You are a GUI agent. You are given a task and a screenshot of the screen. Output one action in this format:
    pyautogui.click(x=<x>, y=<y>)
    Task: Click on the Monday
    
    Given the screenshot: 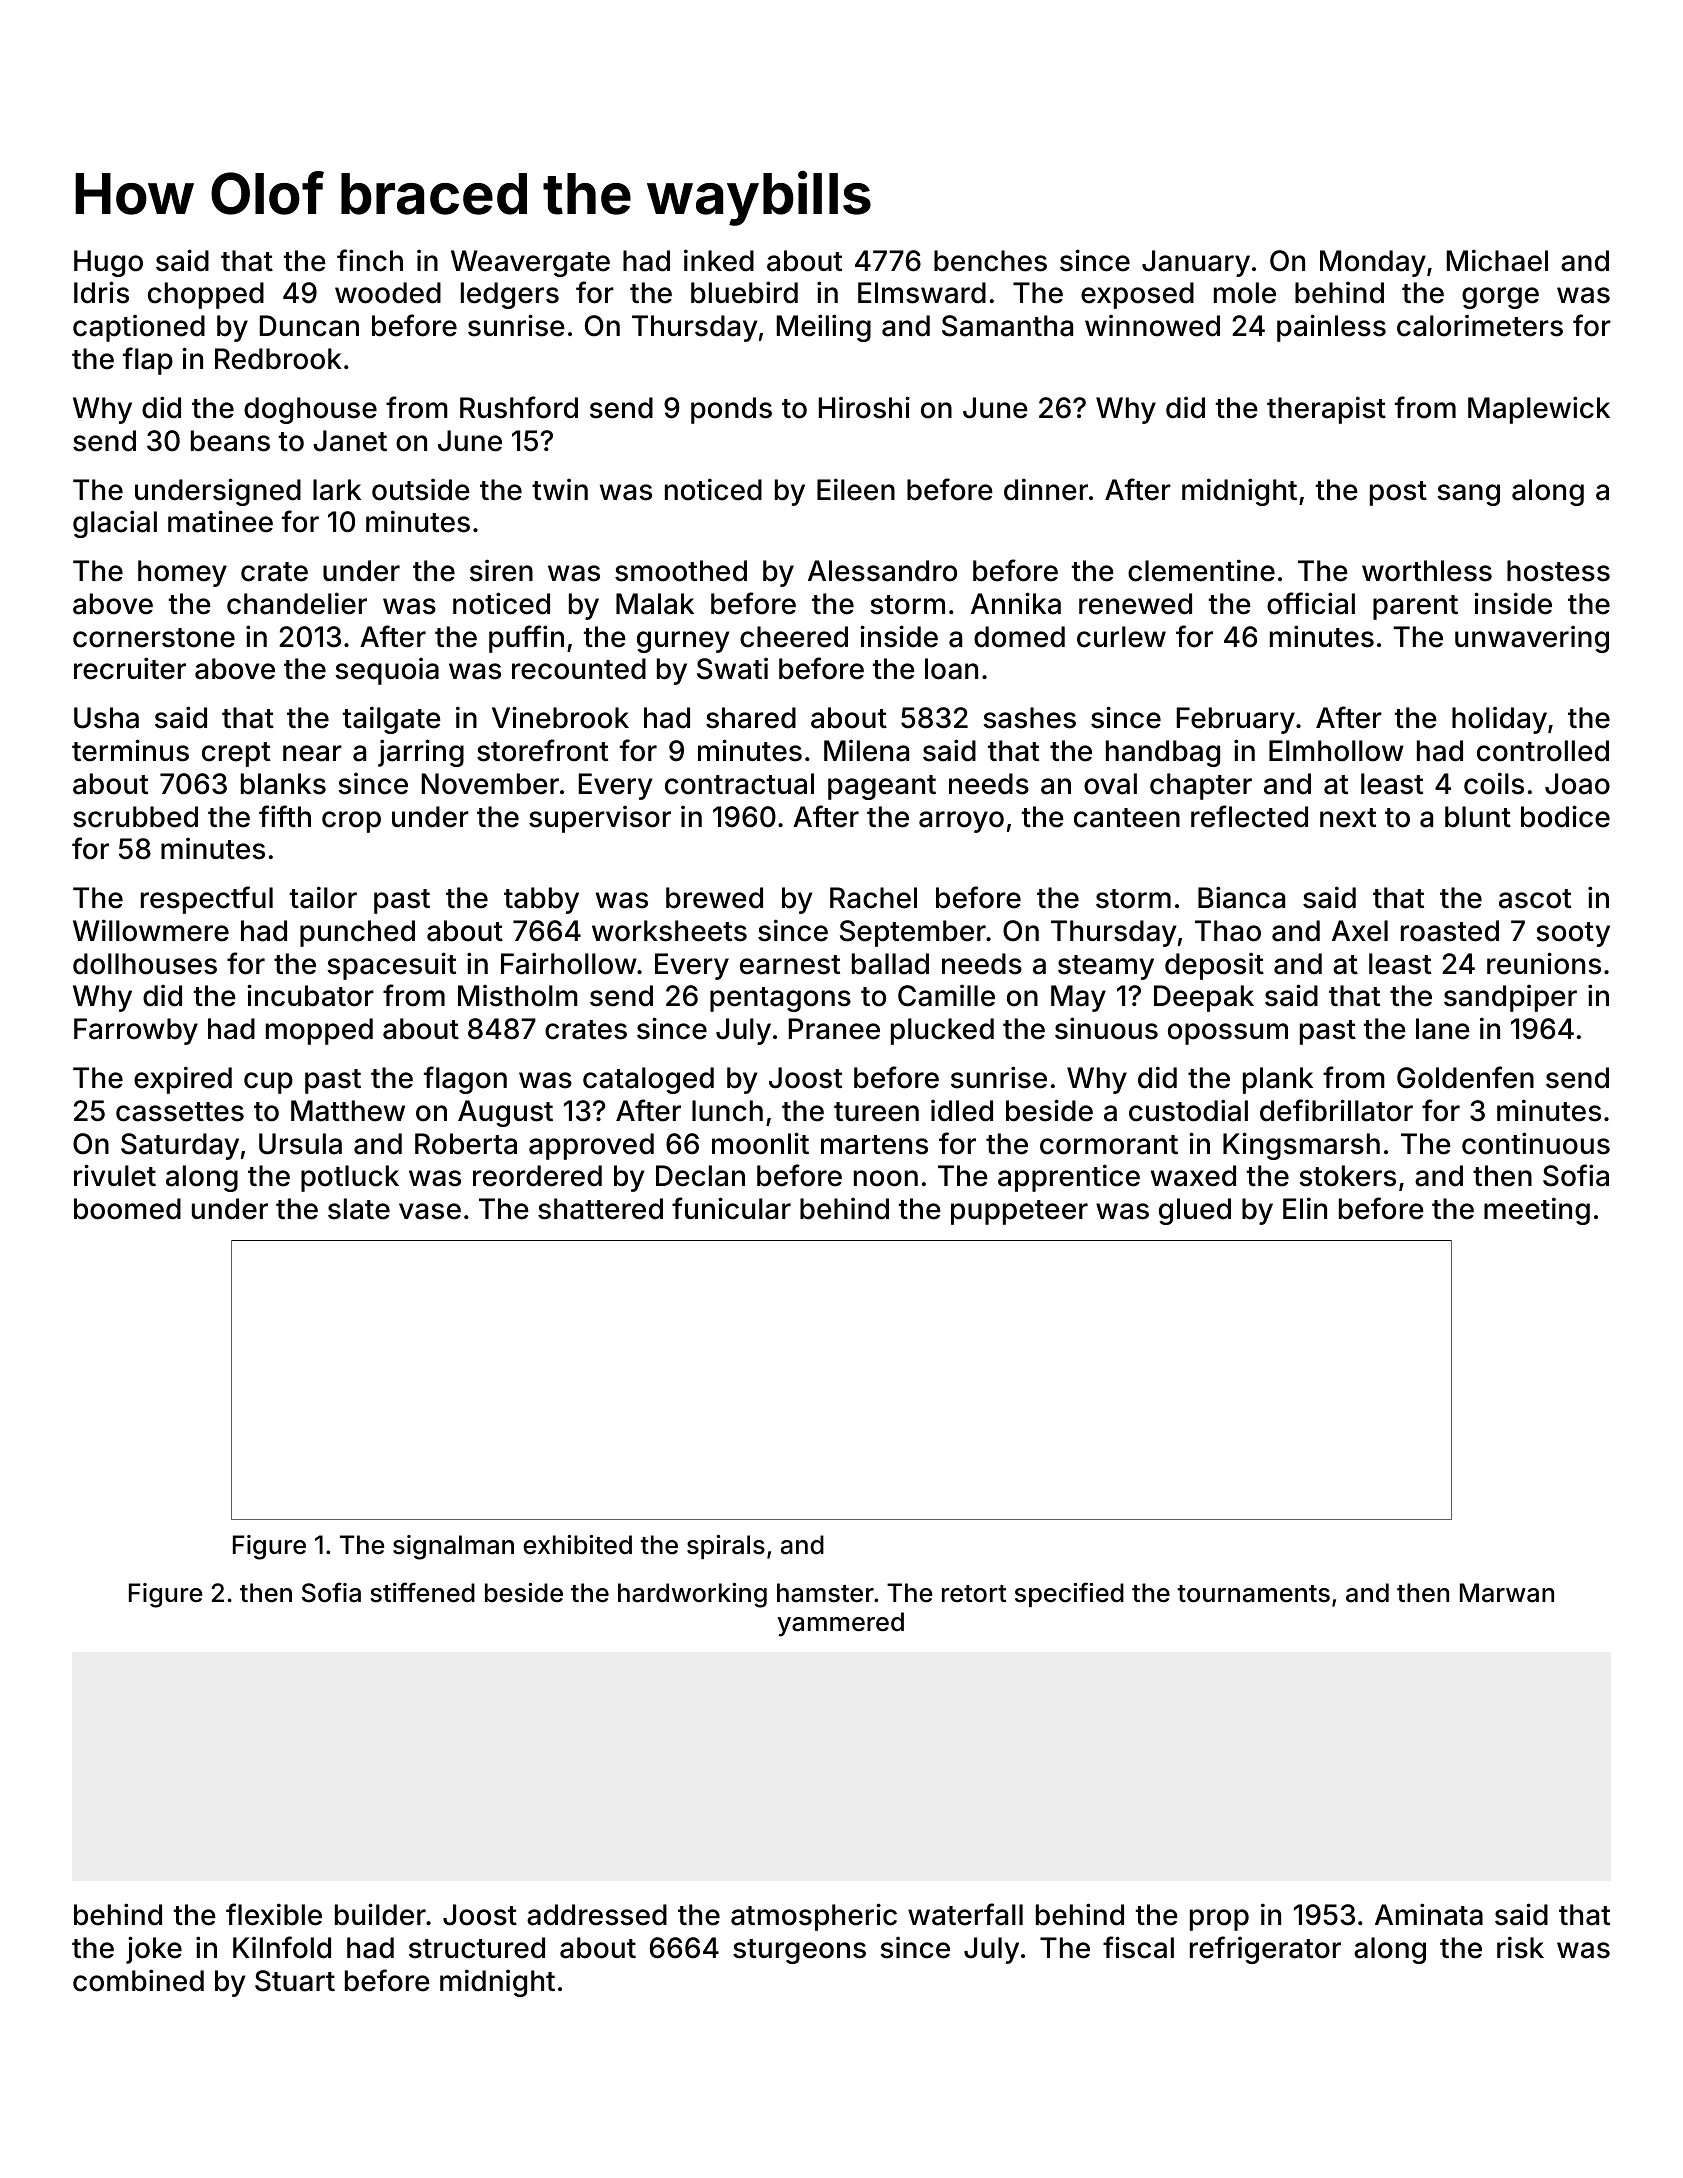 What is the action you would take?
    pyautogui.click(x=1373, y=263)
